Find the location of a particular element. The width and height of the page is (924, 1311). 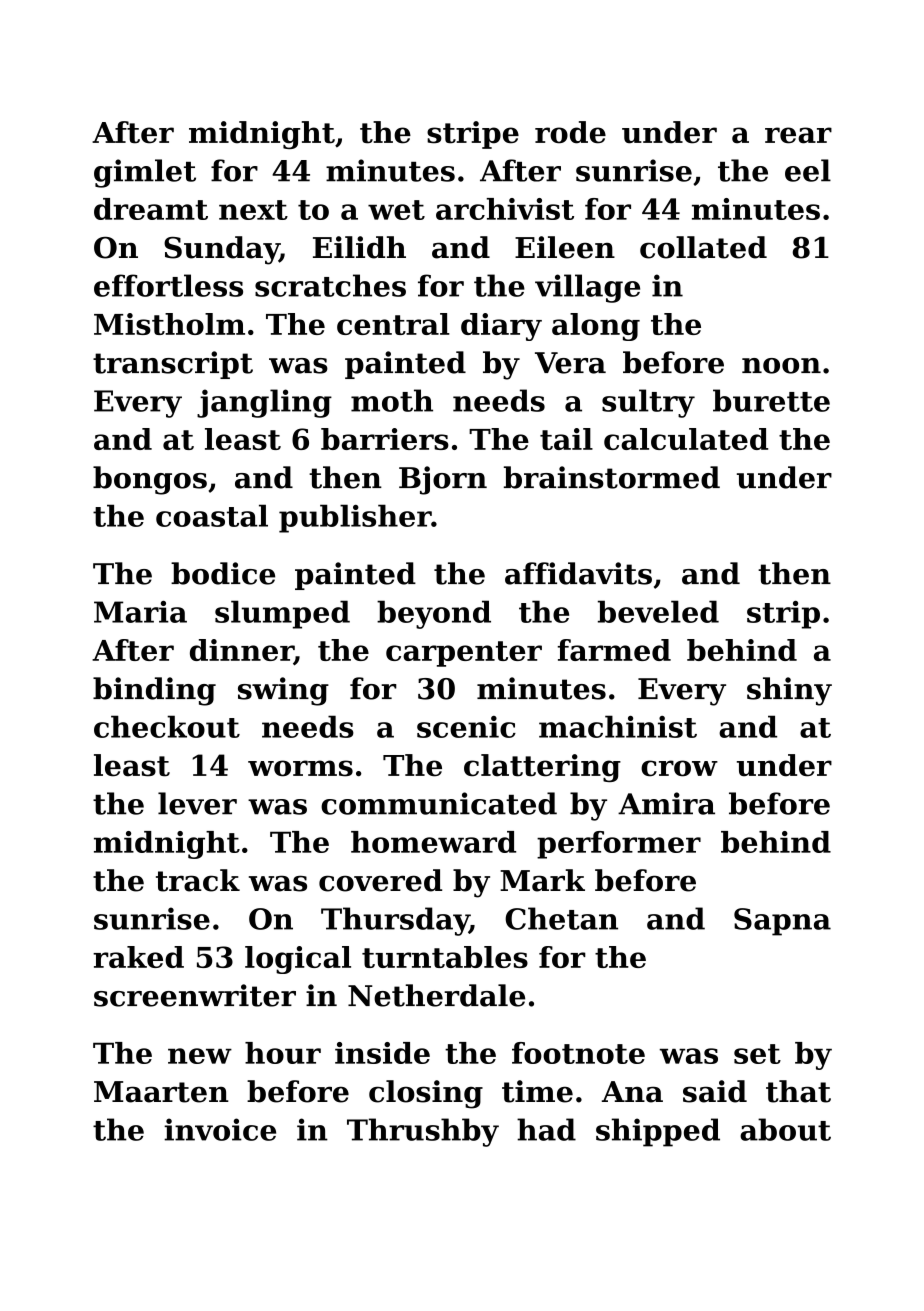

sultry is located at coordinates (648, 403).
